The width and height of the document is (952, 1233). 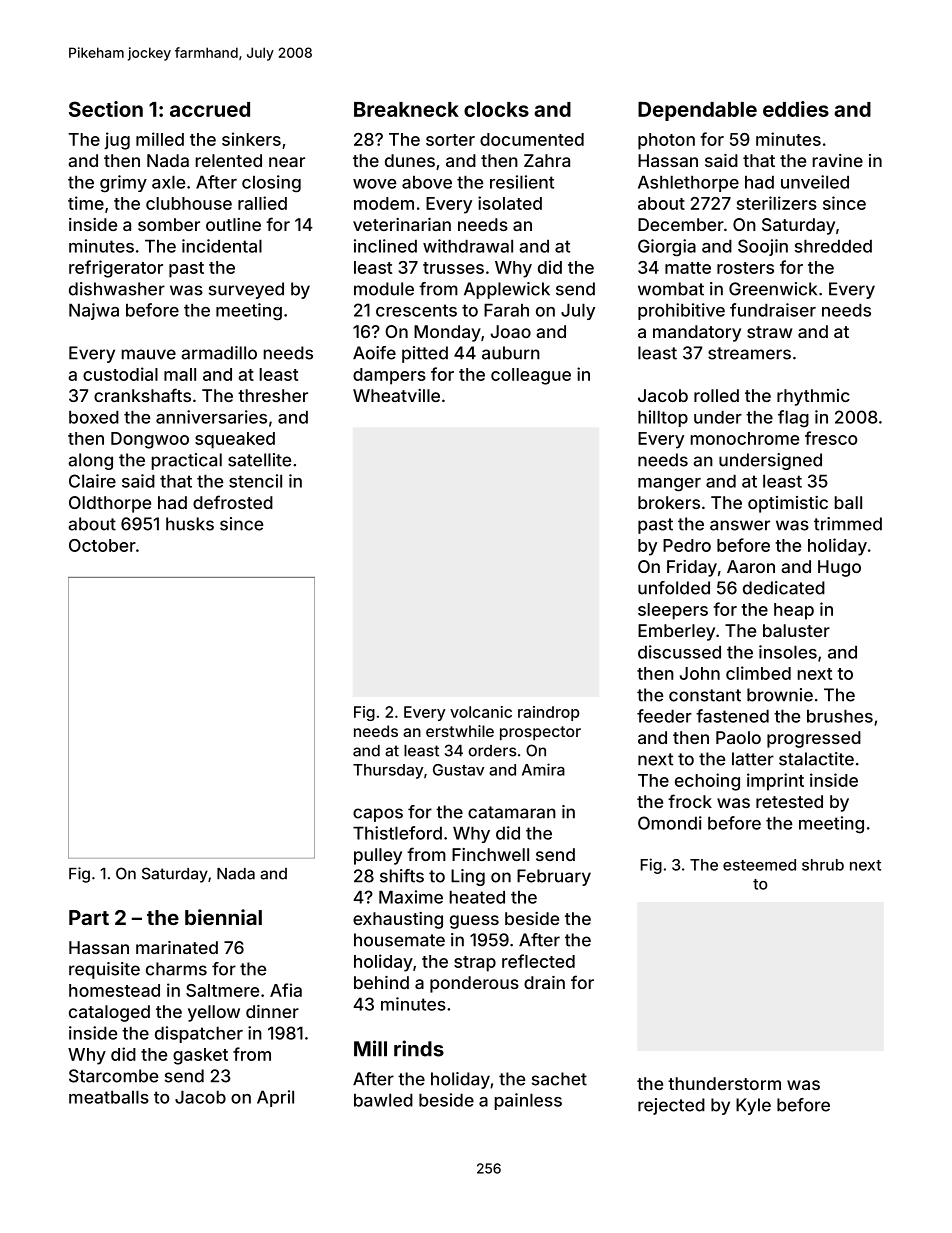 What do you see at coordinates (222, 990) in the document?
I see `Saltmere` at bounding box center [222, 990].
